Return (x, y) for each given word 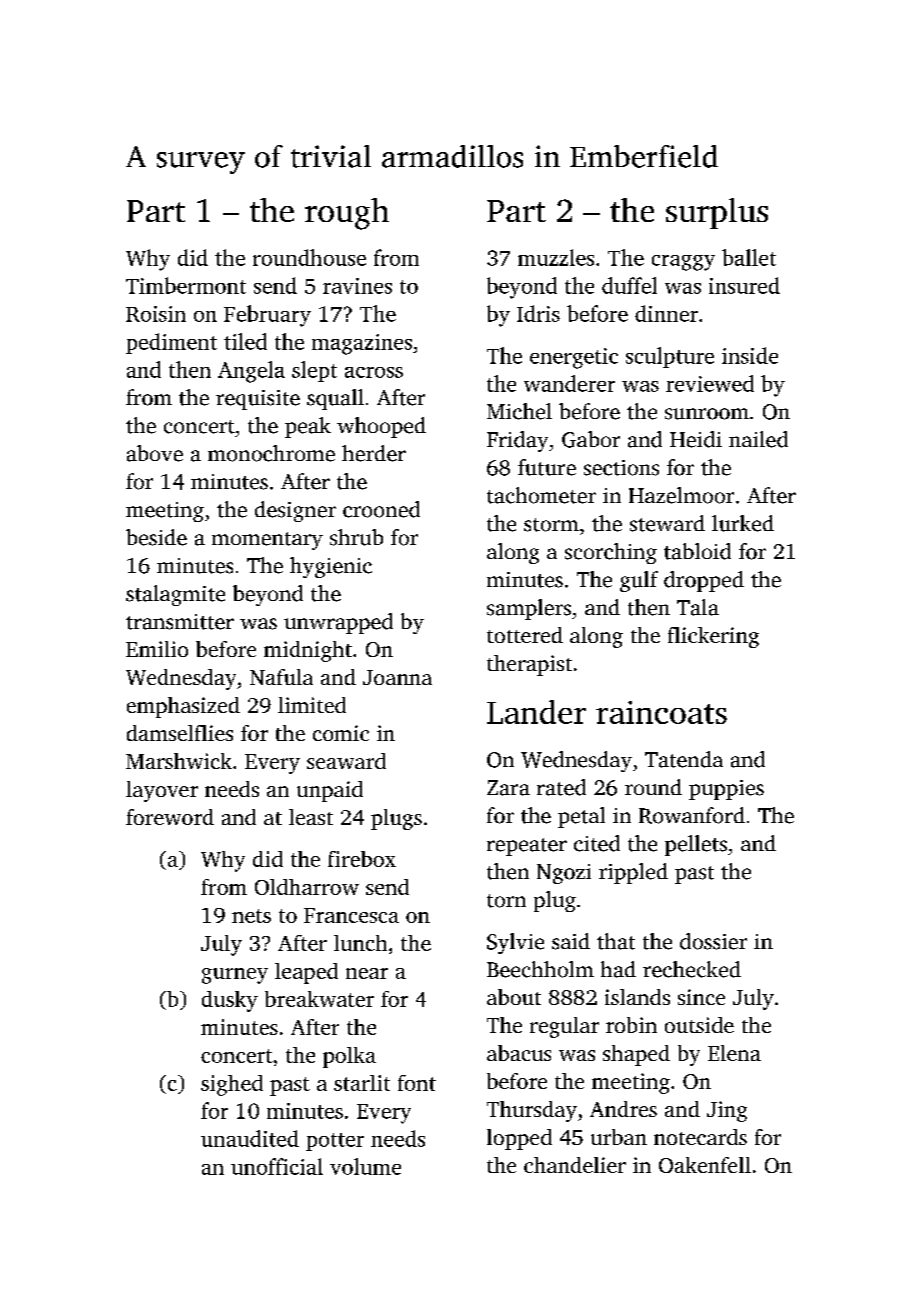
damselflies (180, 733)
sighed (232, 1085)
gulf (639, 581)
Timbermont (186, 285)
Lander (536, 712)
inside (750, 355)
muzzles (556, 257)
